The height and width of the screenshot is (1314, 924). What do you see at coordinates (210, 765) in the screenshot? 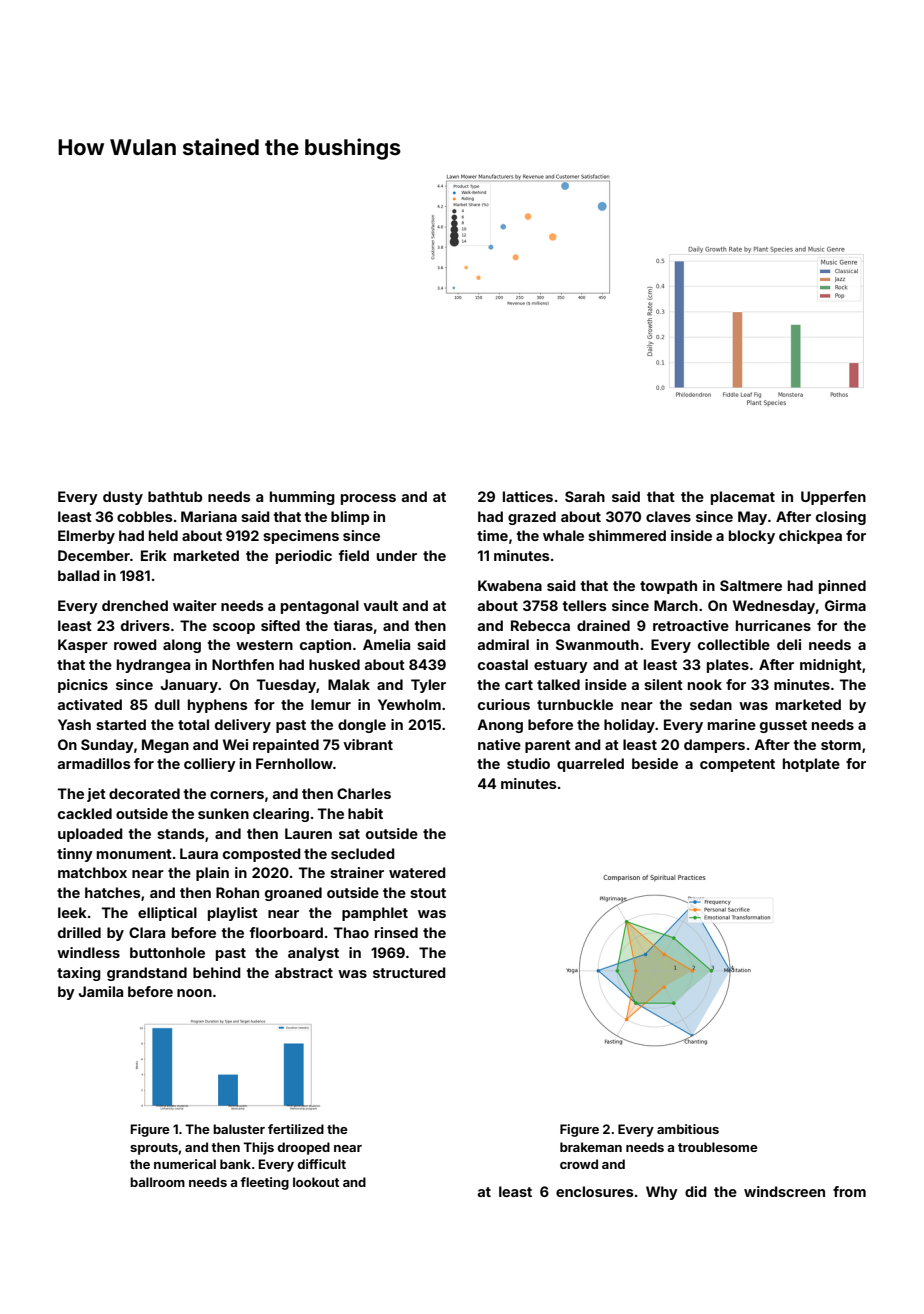
I see `colliery` at bounding box center [210, 765].
